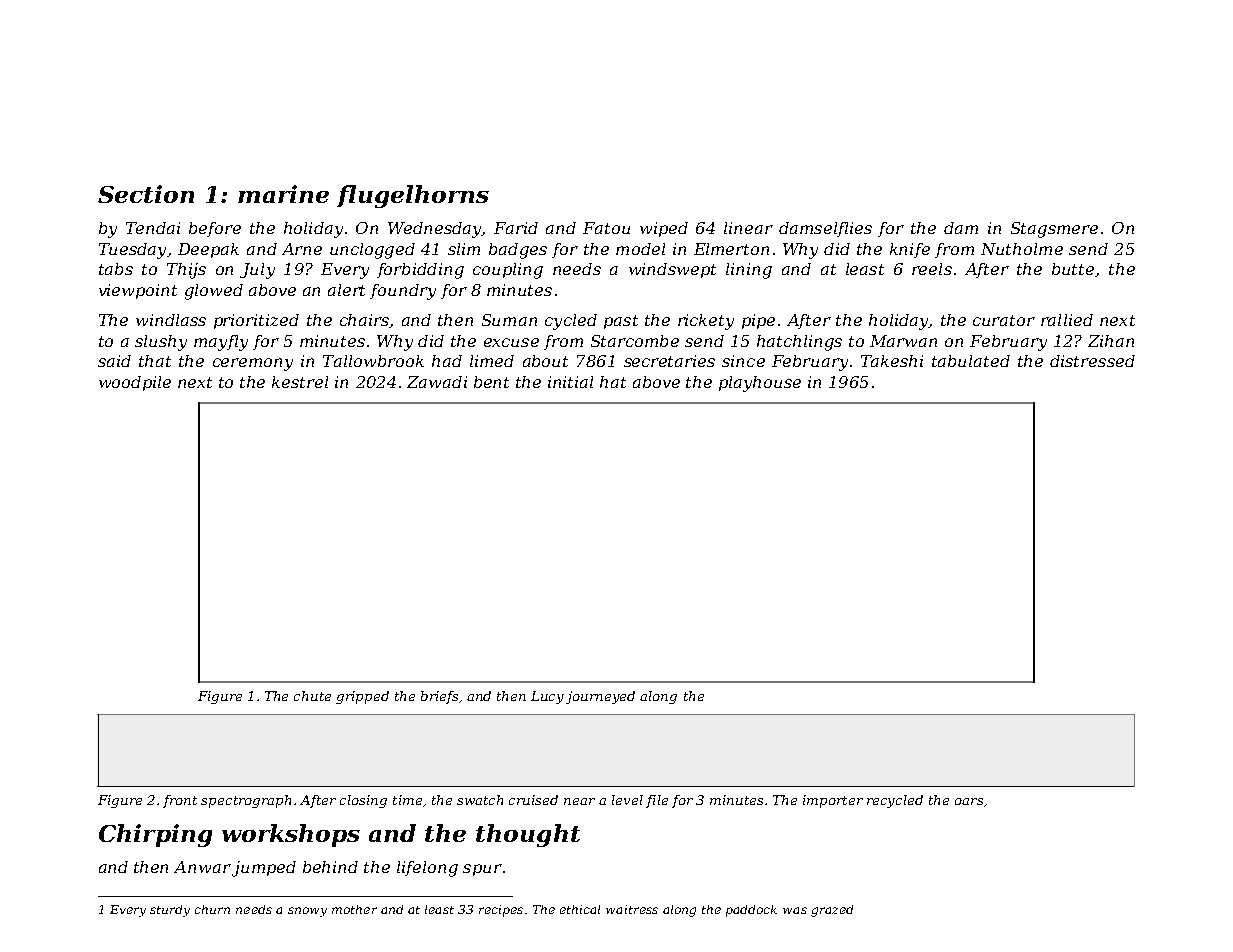  What do you see at coordinates (372, 251) in the screenshot?
I see `unclogged` at bounding box center [372, 251].
